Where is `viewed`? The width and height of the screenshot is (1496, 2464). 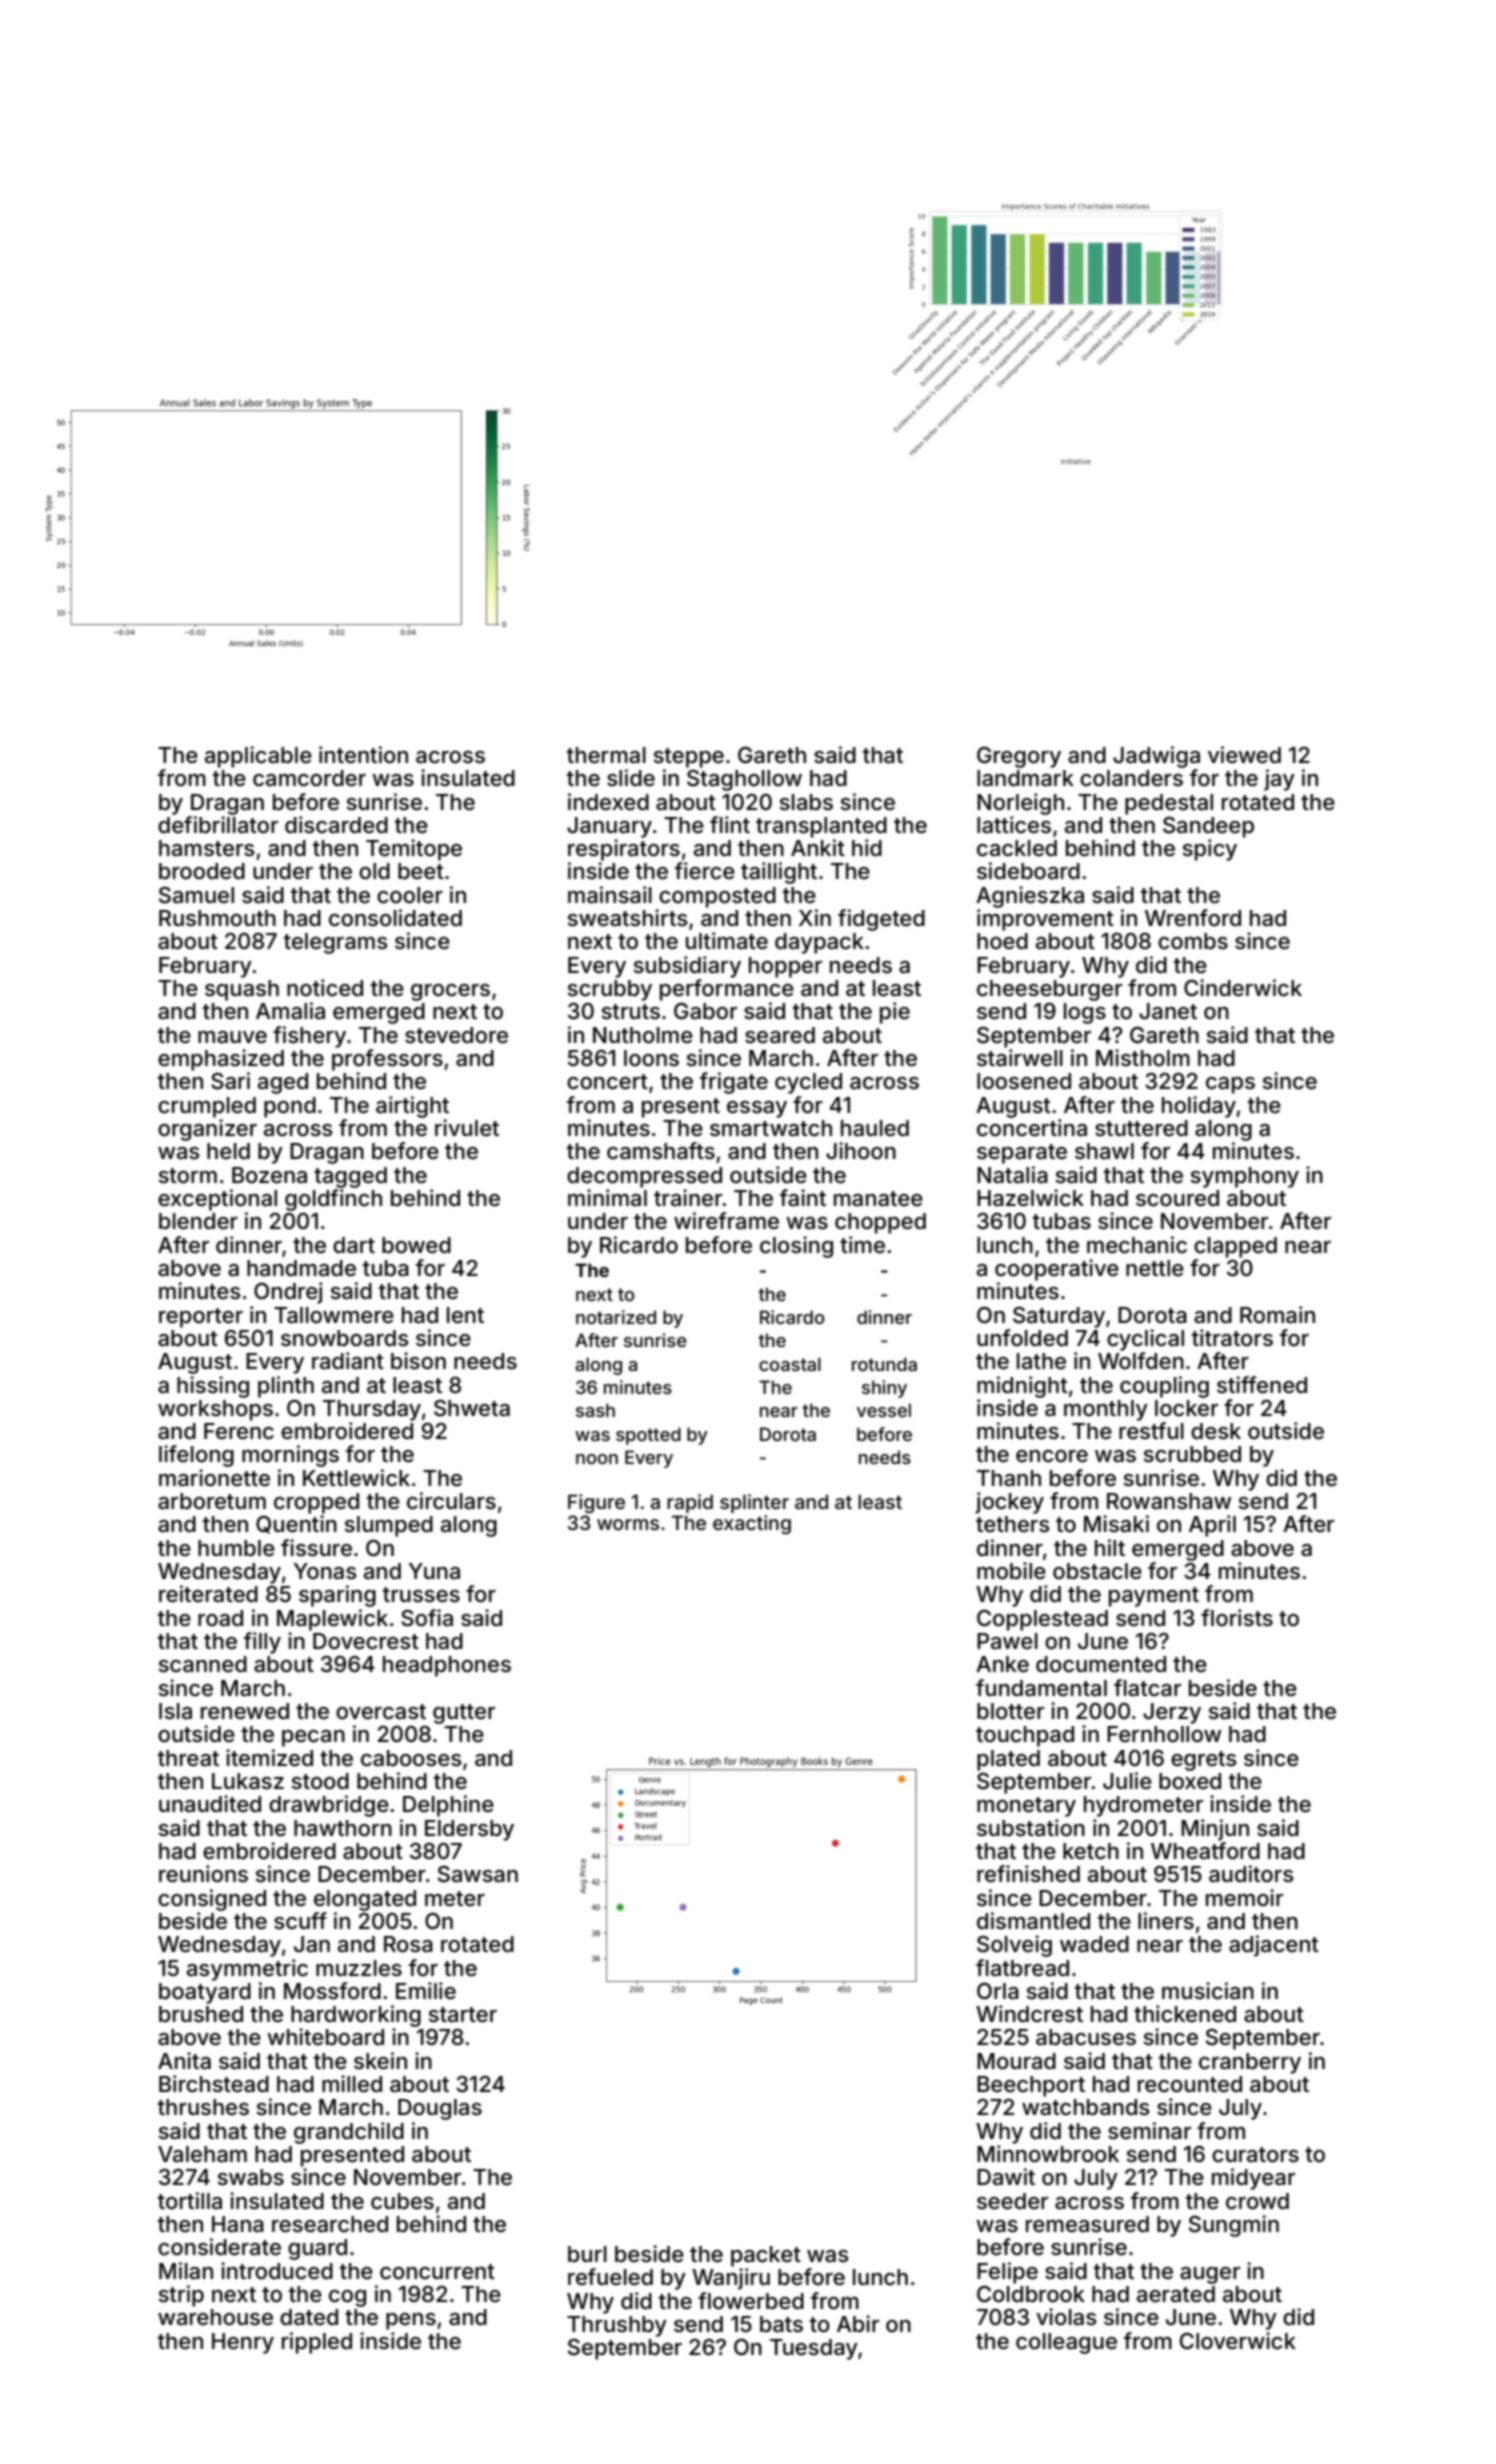
viewed is located at coordinates (1244, 755).
